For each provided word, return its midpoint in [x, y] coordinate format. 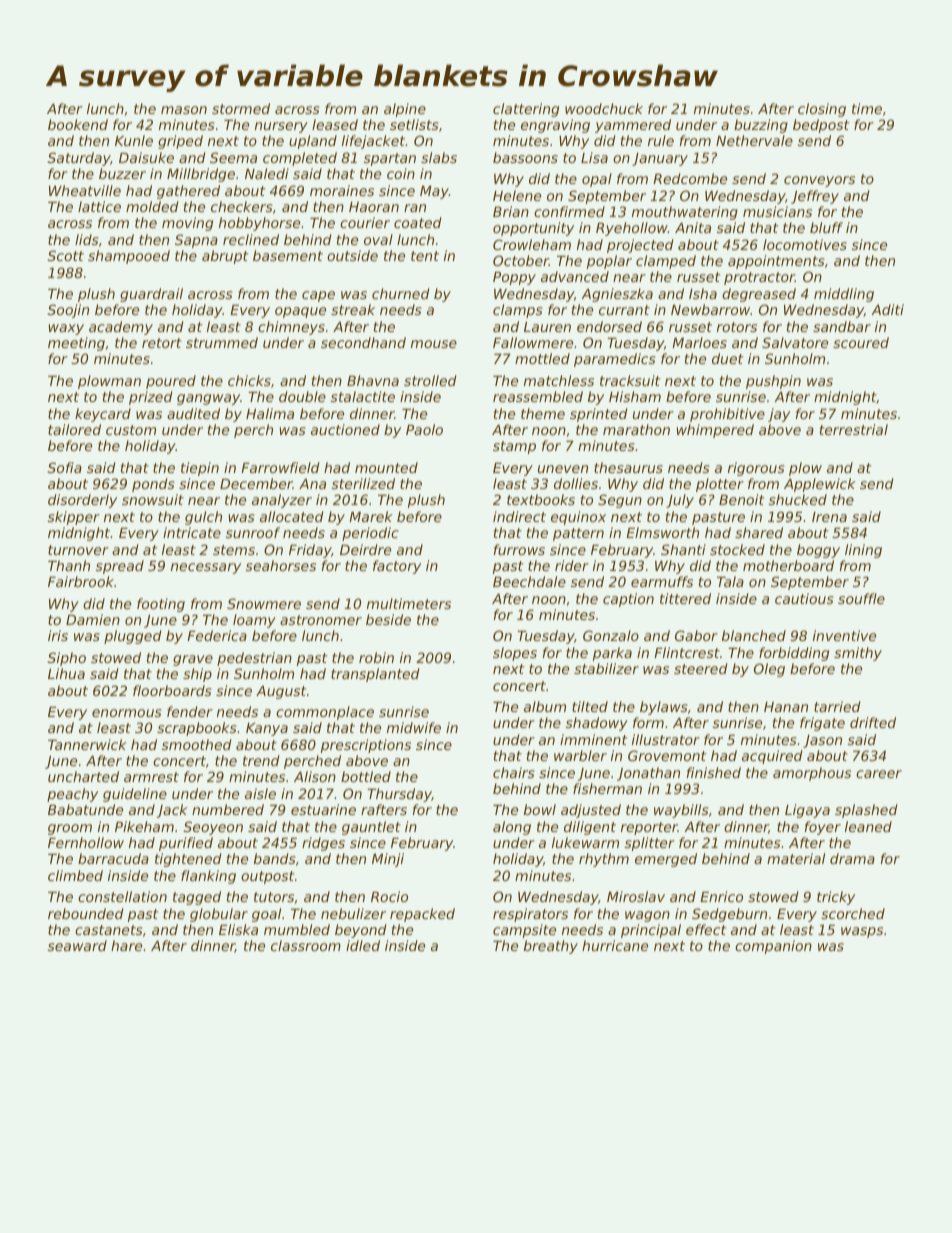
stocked [737, 549]
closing [822, 110]
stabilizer [606, 668]
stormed [241, 108]
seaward [77, 945]
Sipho [67, 659]
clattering [526, 110]
